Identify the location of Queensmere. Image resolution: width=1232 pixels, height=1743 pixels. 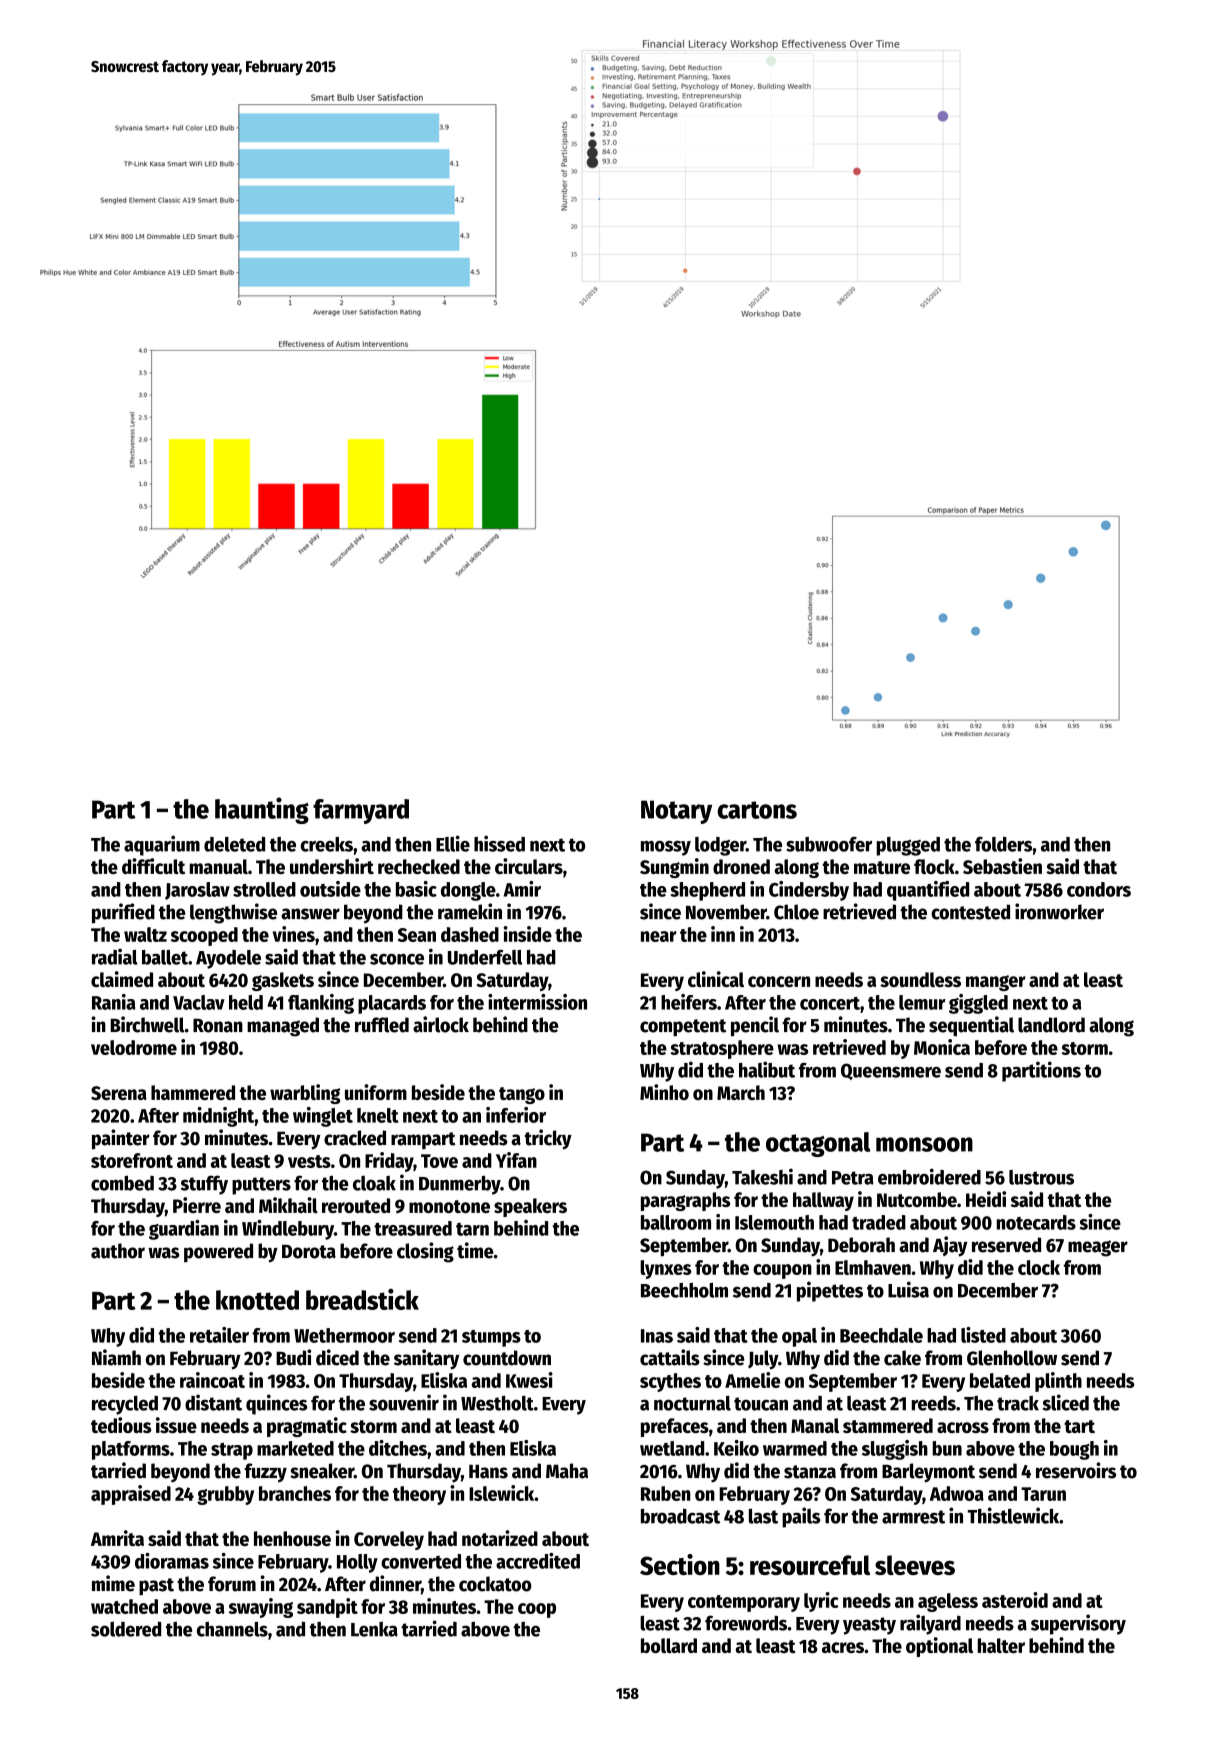
(891, 1071).
